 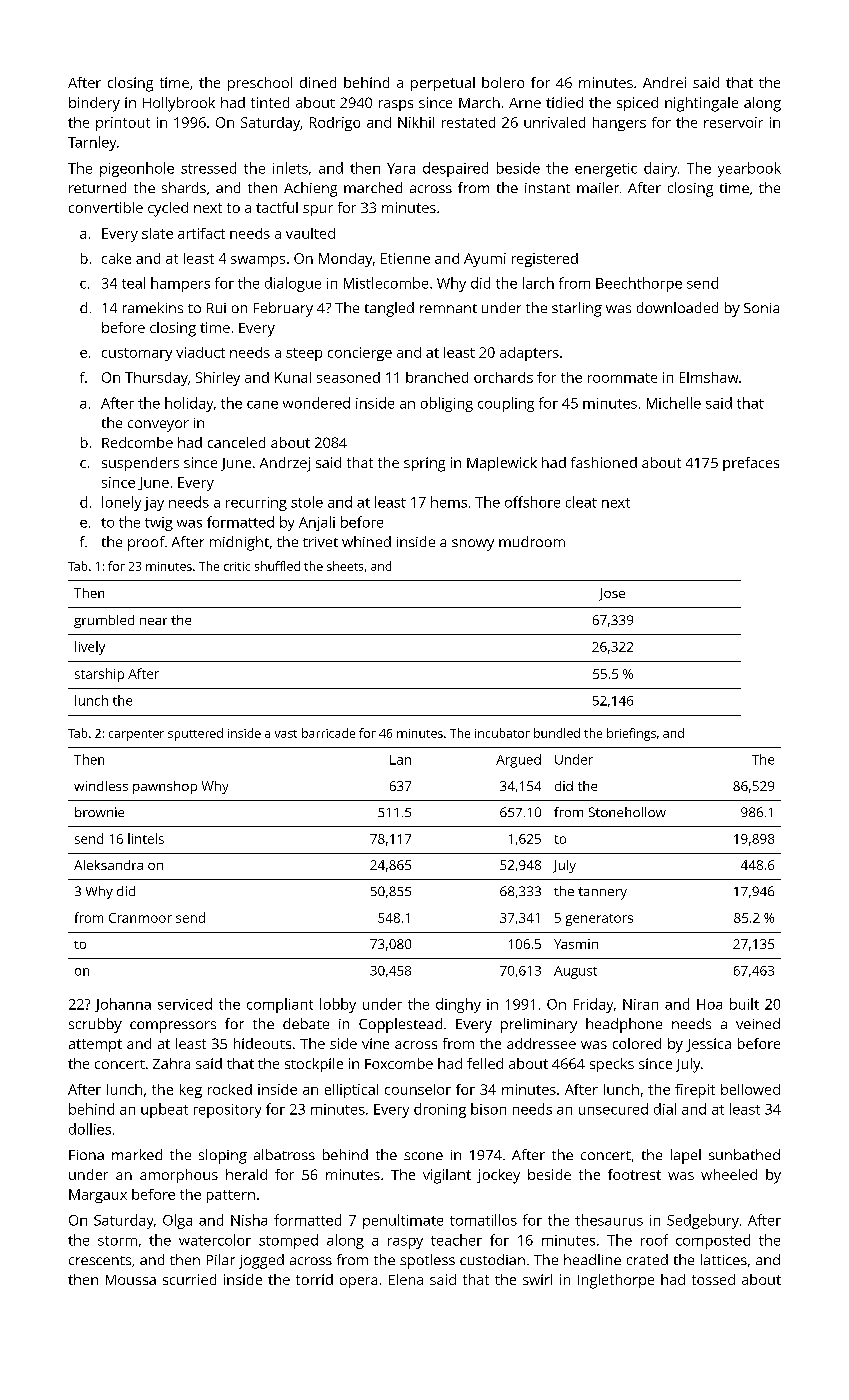 What do you see at coordinates (664, 82) in the page?
I see `Andrei` at bounding box center [664, 82].
